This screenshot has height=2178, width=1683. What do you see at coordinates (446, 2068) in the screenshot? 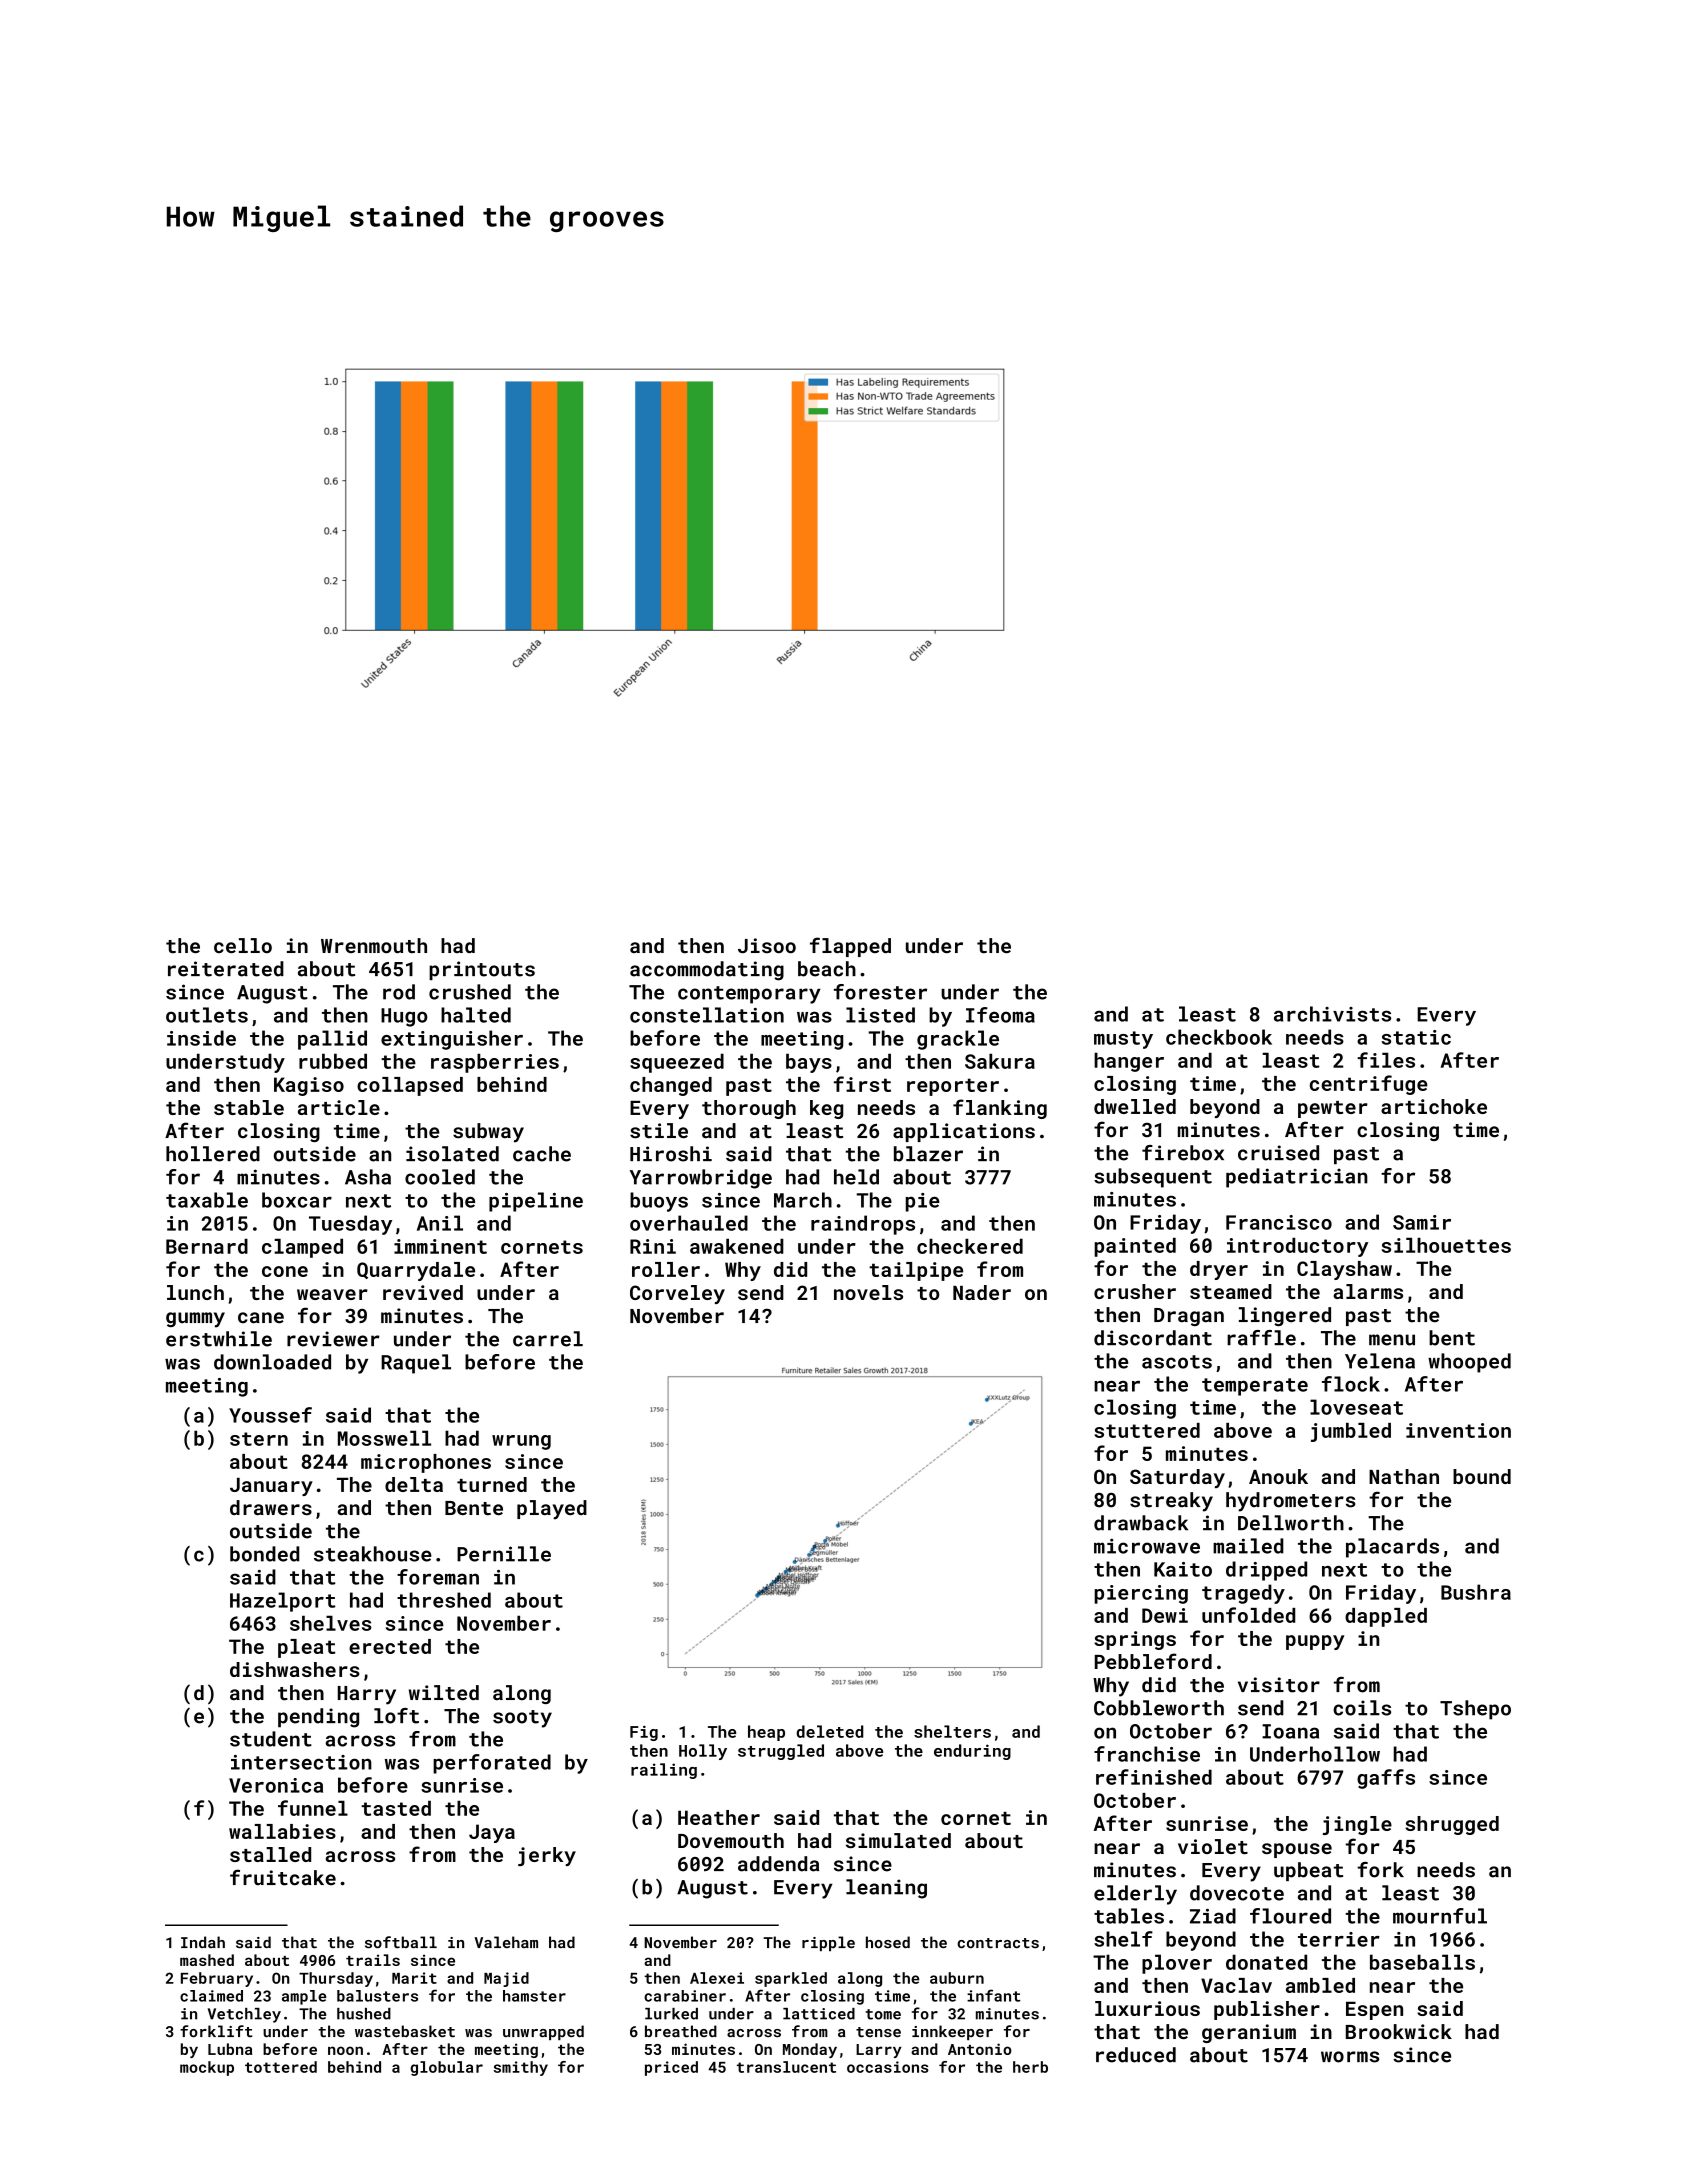
I see `globular` at bounding box center [446, 2068].
